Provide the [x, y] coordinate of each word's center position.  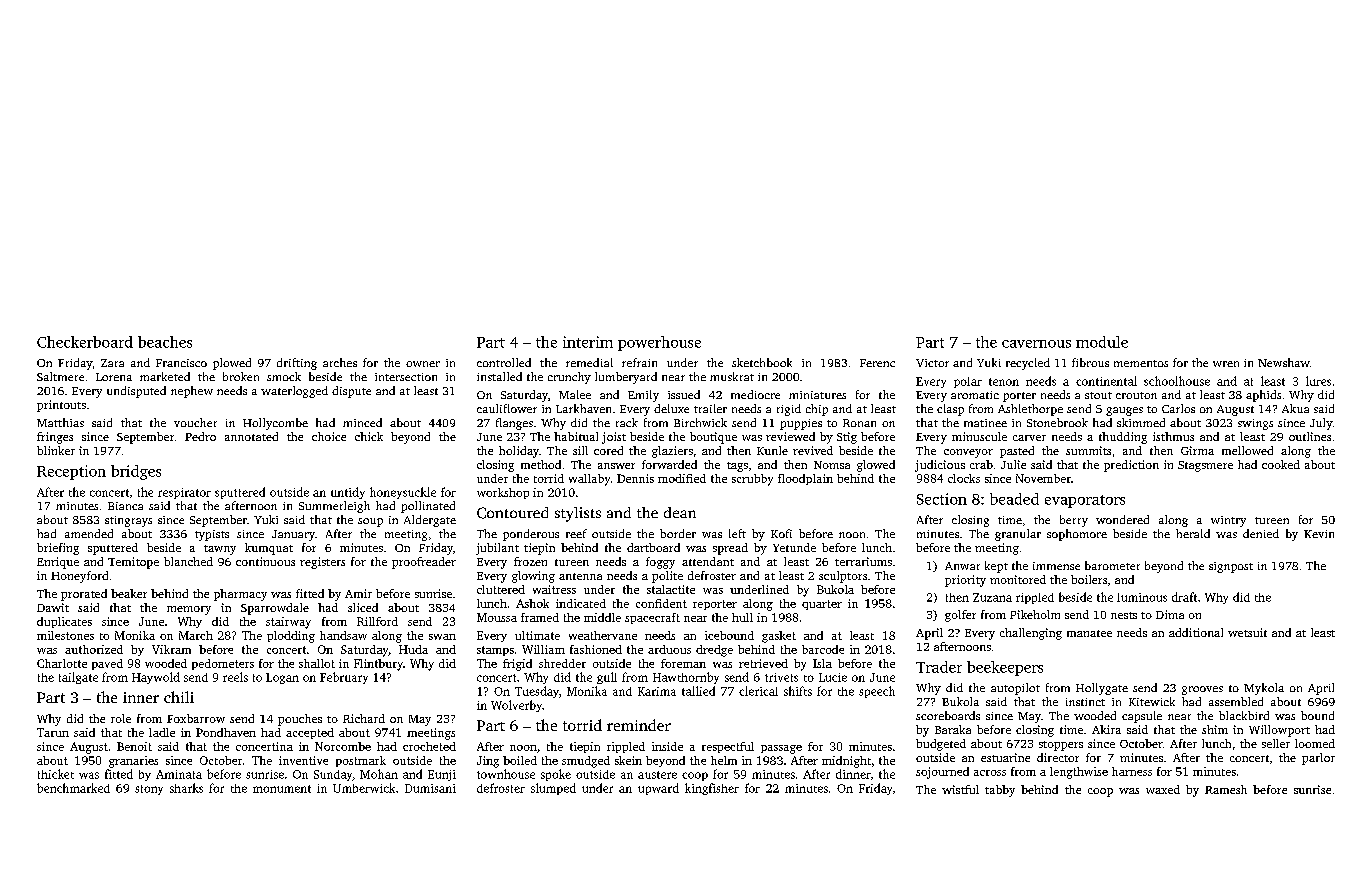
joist [614, 438]
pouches [300, 720]
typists [212, 535]
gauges [1124, 411]
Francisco [181, 363]
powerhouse [659, 343]
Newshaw [1284, 362]
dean [680, 512]
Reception [71, 472]
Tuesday [537, 692]
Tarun [53, 732]
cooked [1281, 464]
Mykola [1264, 689]
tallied [698, 691]
